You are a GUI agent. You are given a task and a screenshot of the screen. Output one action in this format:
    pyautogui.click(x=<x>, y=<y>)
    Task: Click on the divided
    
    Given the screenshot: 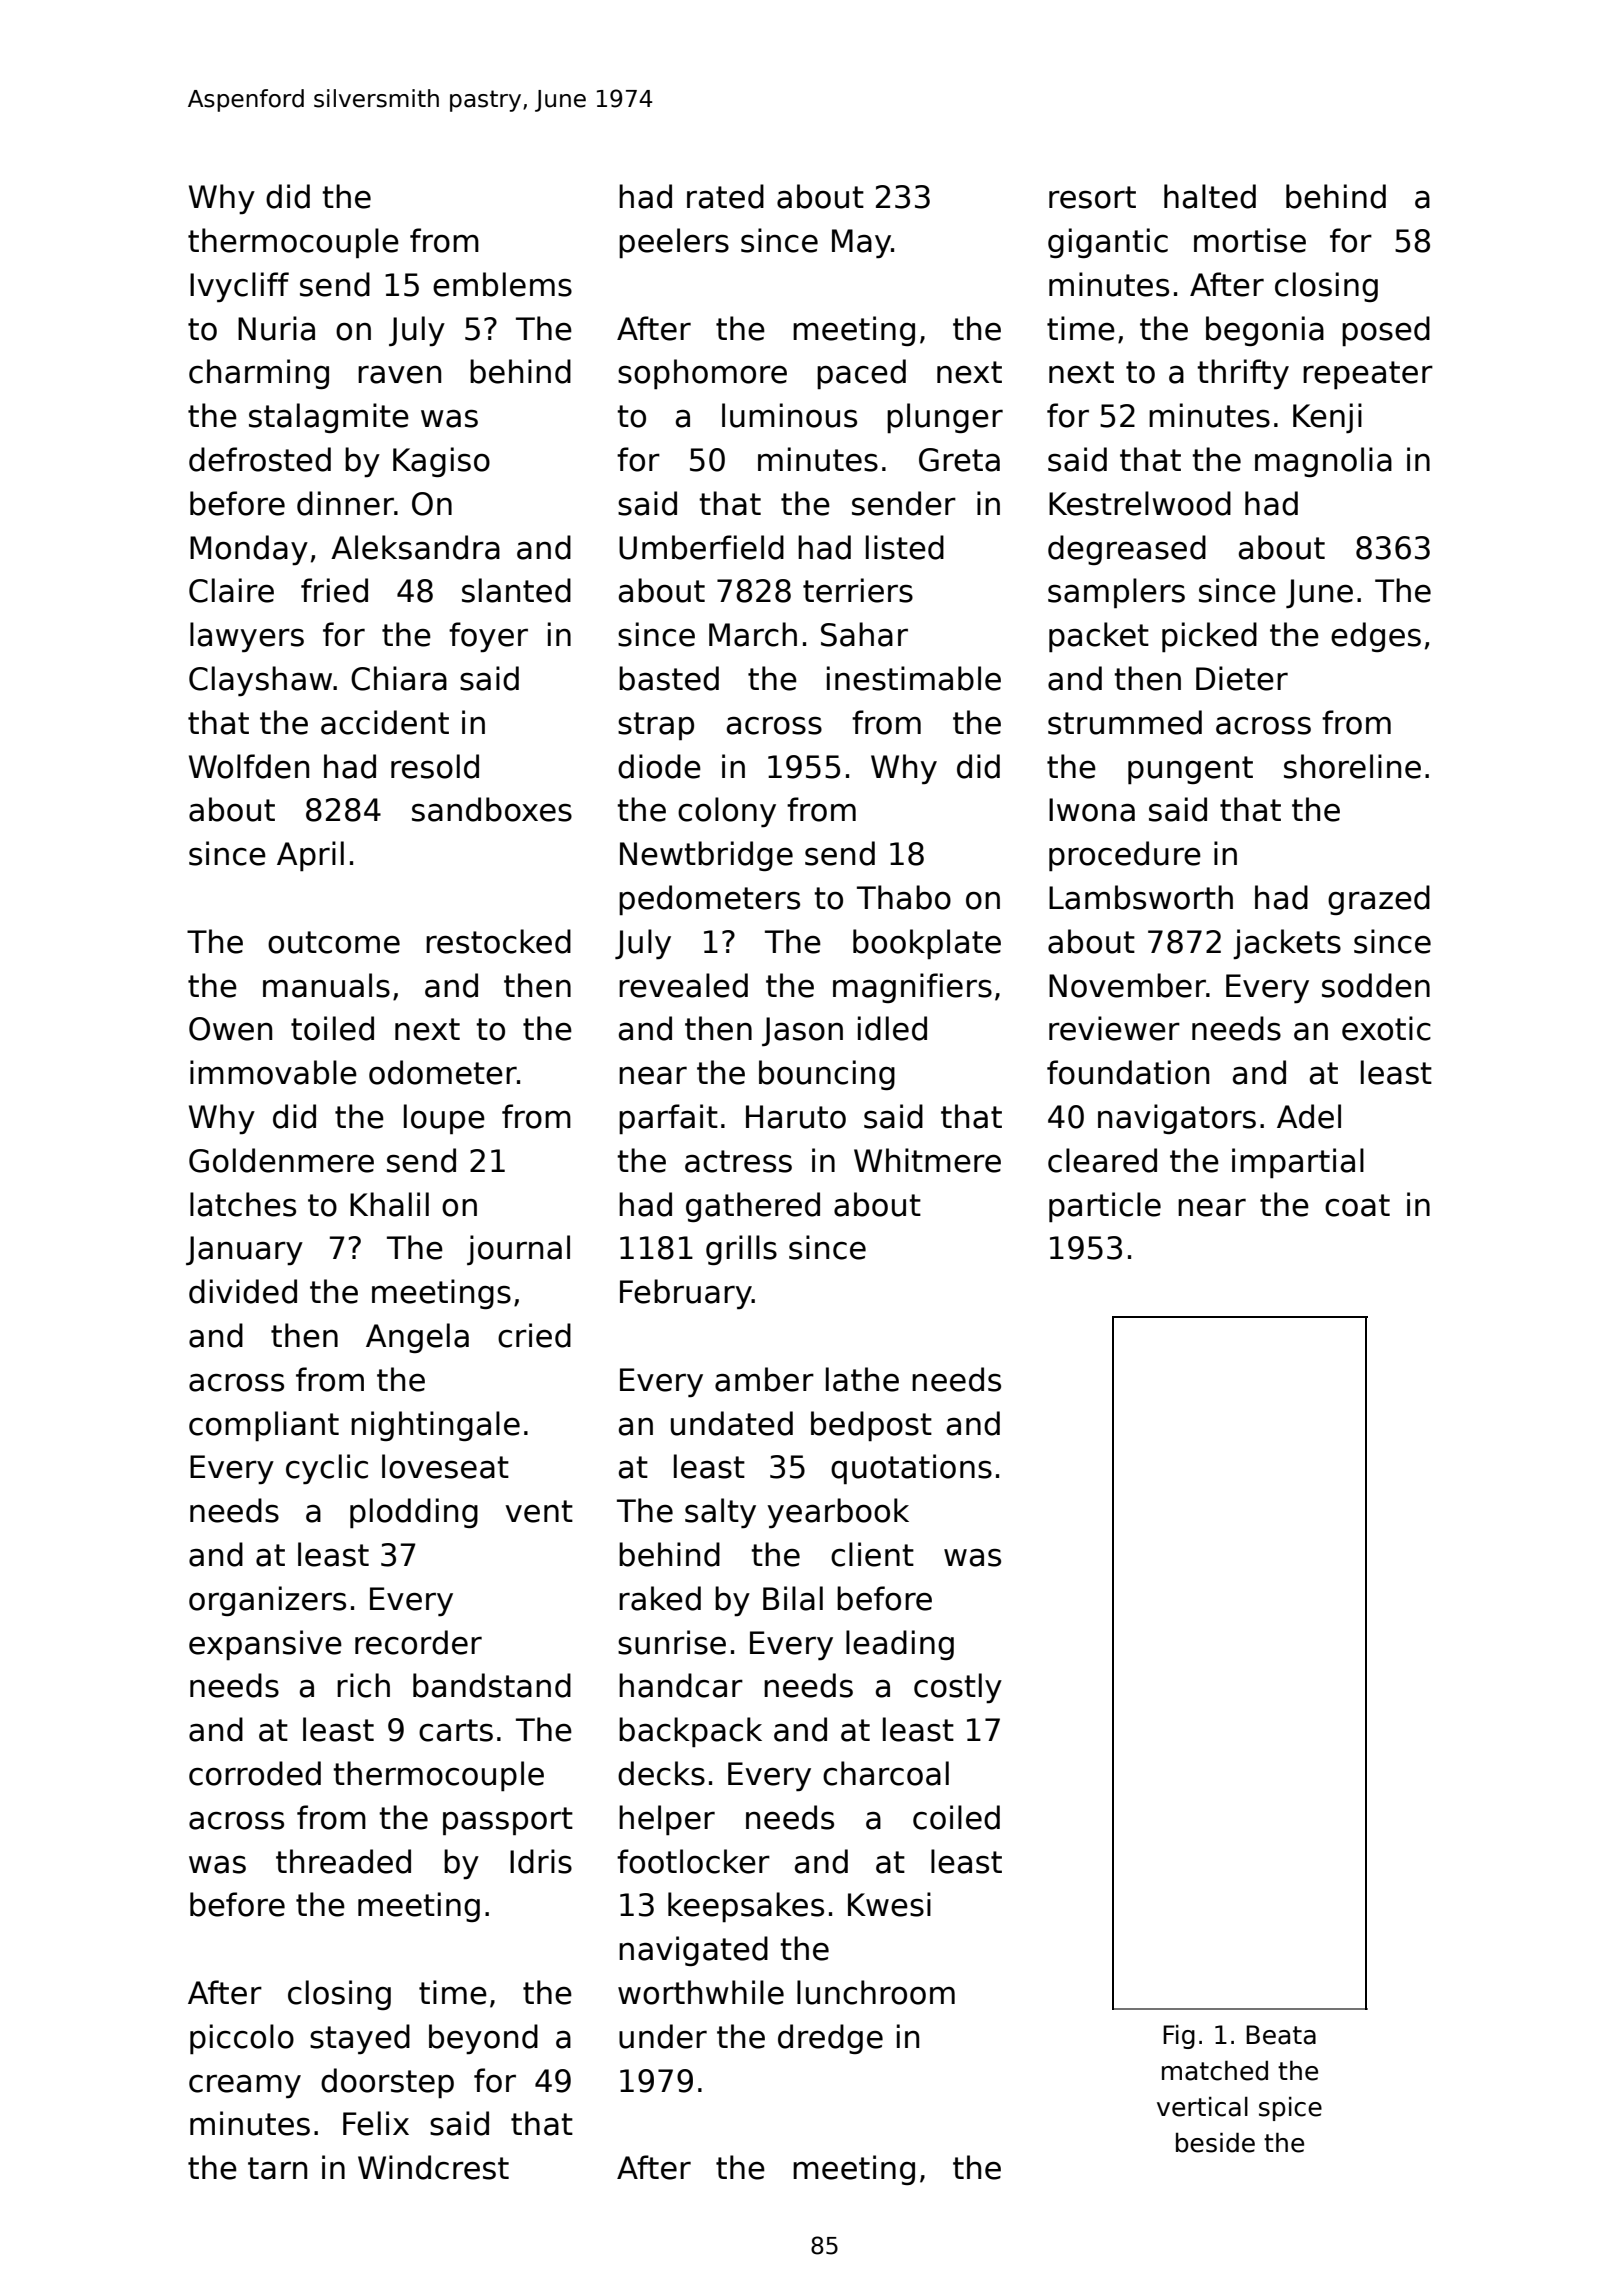 What is the action you would take?
    pyautogui.click(x=243, y=1291)
